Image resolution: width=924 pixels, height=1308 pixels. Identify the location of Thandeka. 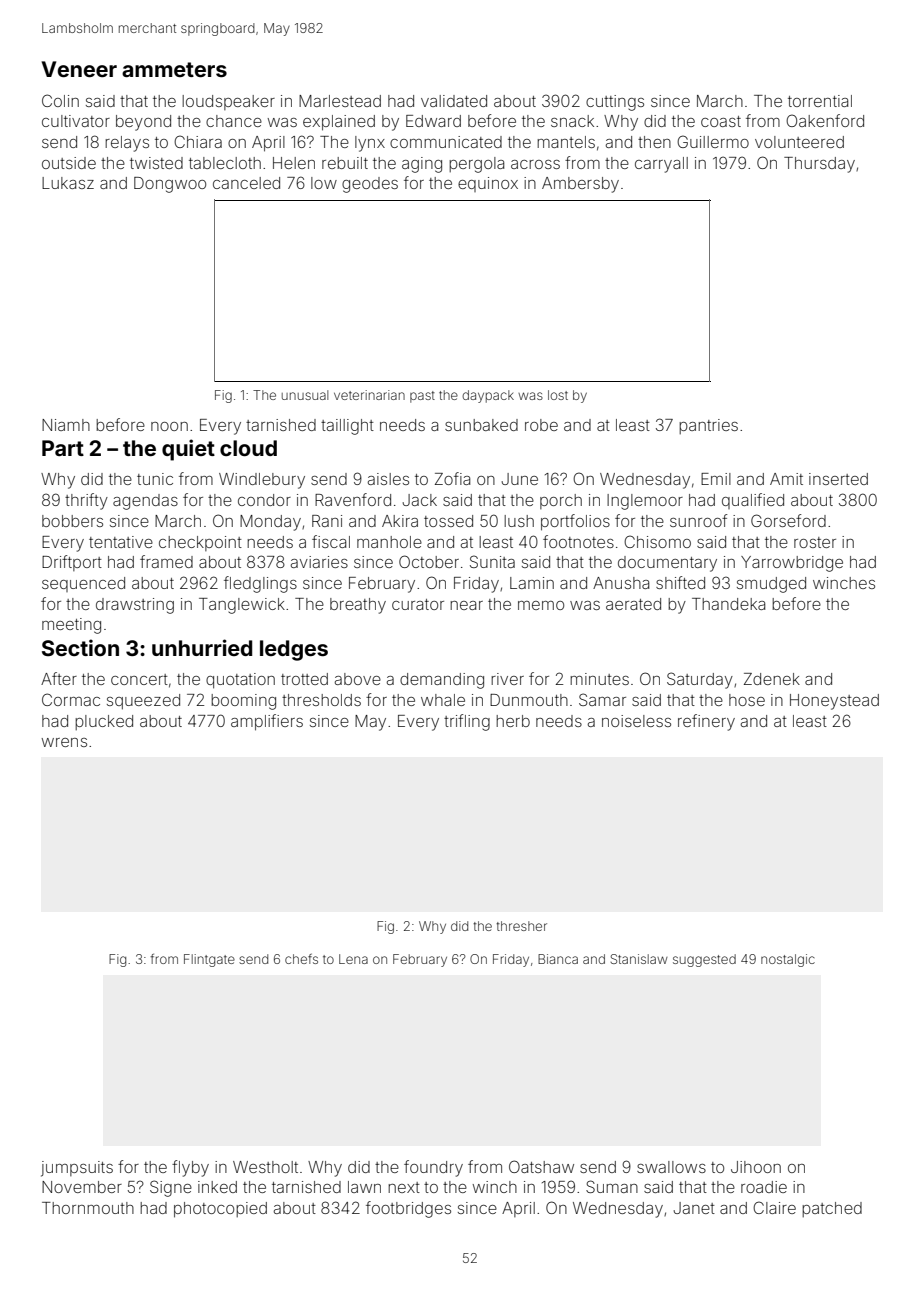
(728, 604).
